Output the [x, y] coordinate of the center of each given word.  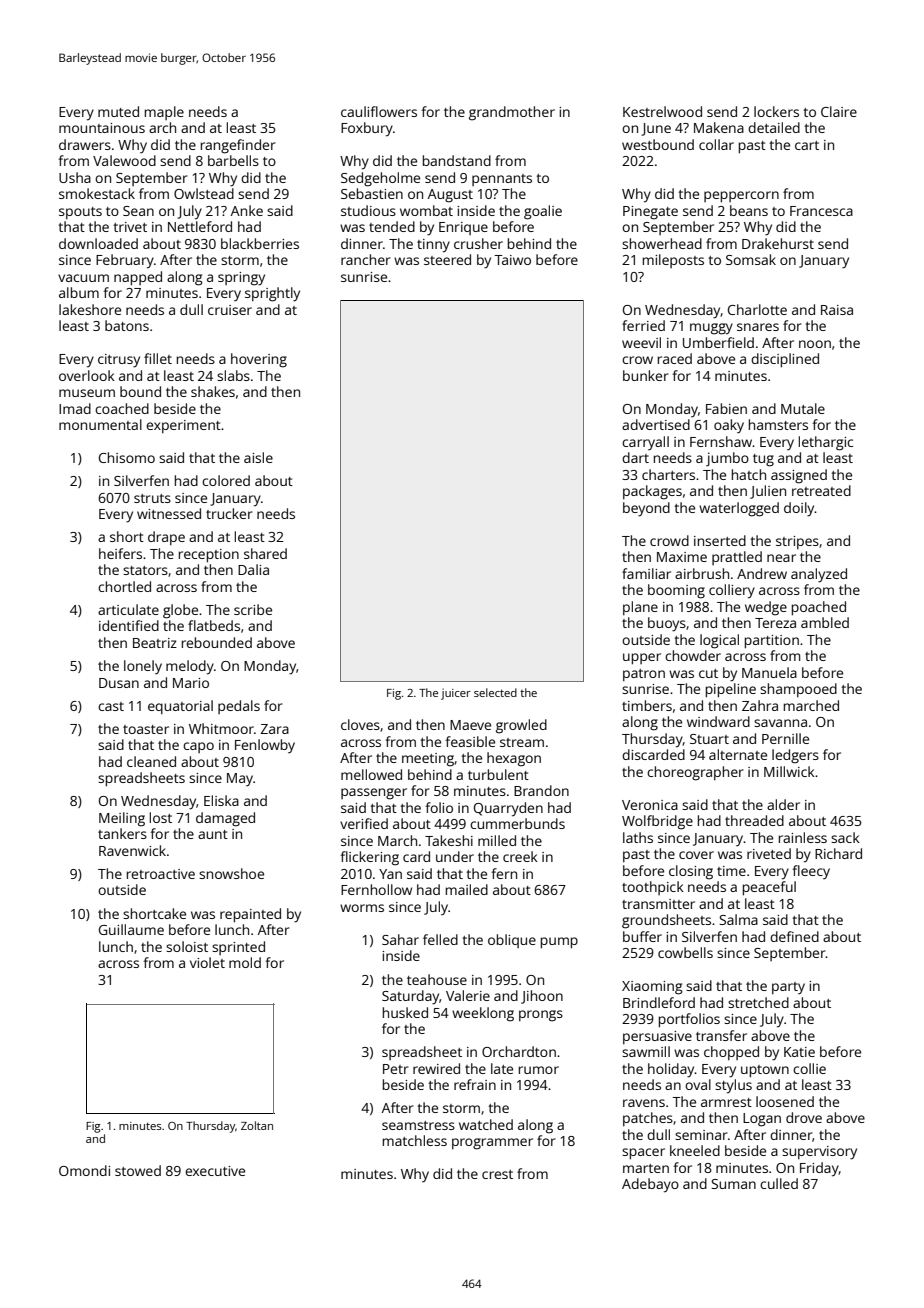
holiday [671, 1070]
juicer [456, 694]
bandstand [457, 160]
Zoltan [257, 1125]
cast [111, 706]
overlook [87, 375]
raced [675, 358]
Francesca [821, 211]
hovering [259, 360]
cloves [360, 724]
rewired [436, 1068]
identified [129, 625]
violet [207, 962]
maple [164, 113]
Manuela [769, 672]
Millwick [789, 771]
